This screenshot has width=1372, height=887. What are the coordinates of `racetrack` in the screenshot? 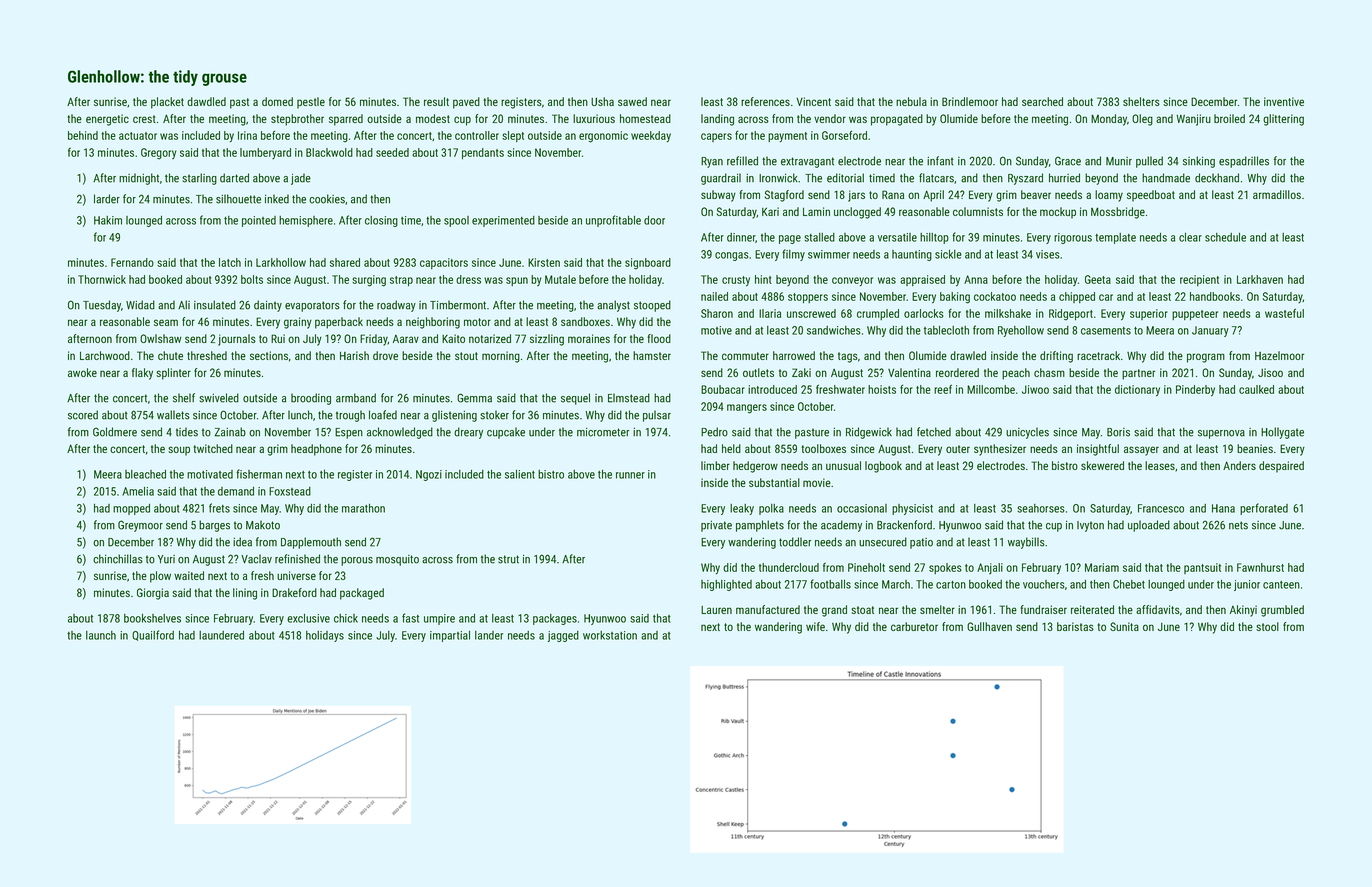 It's located at (1098, 355).
